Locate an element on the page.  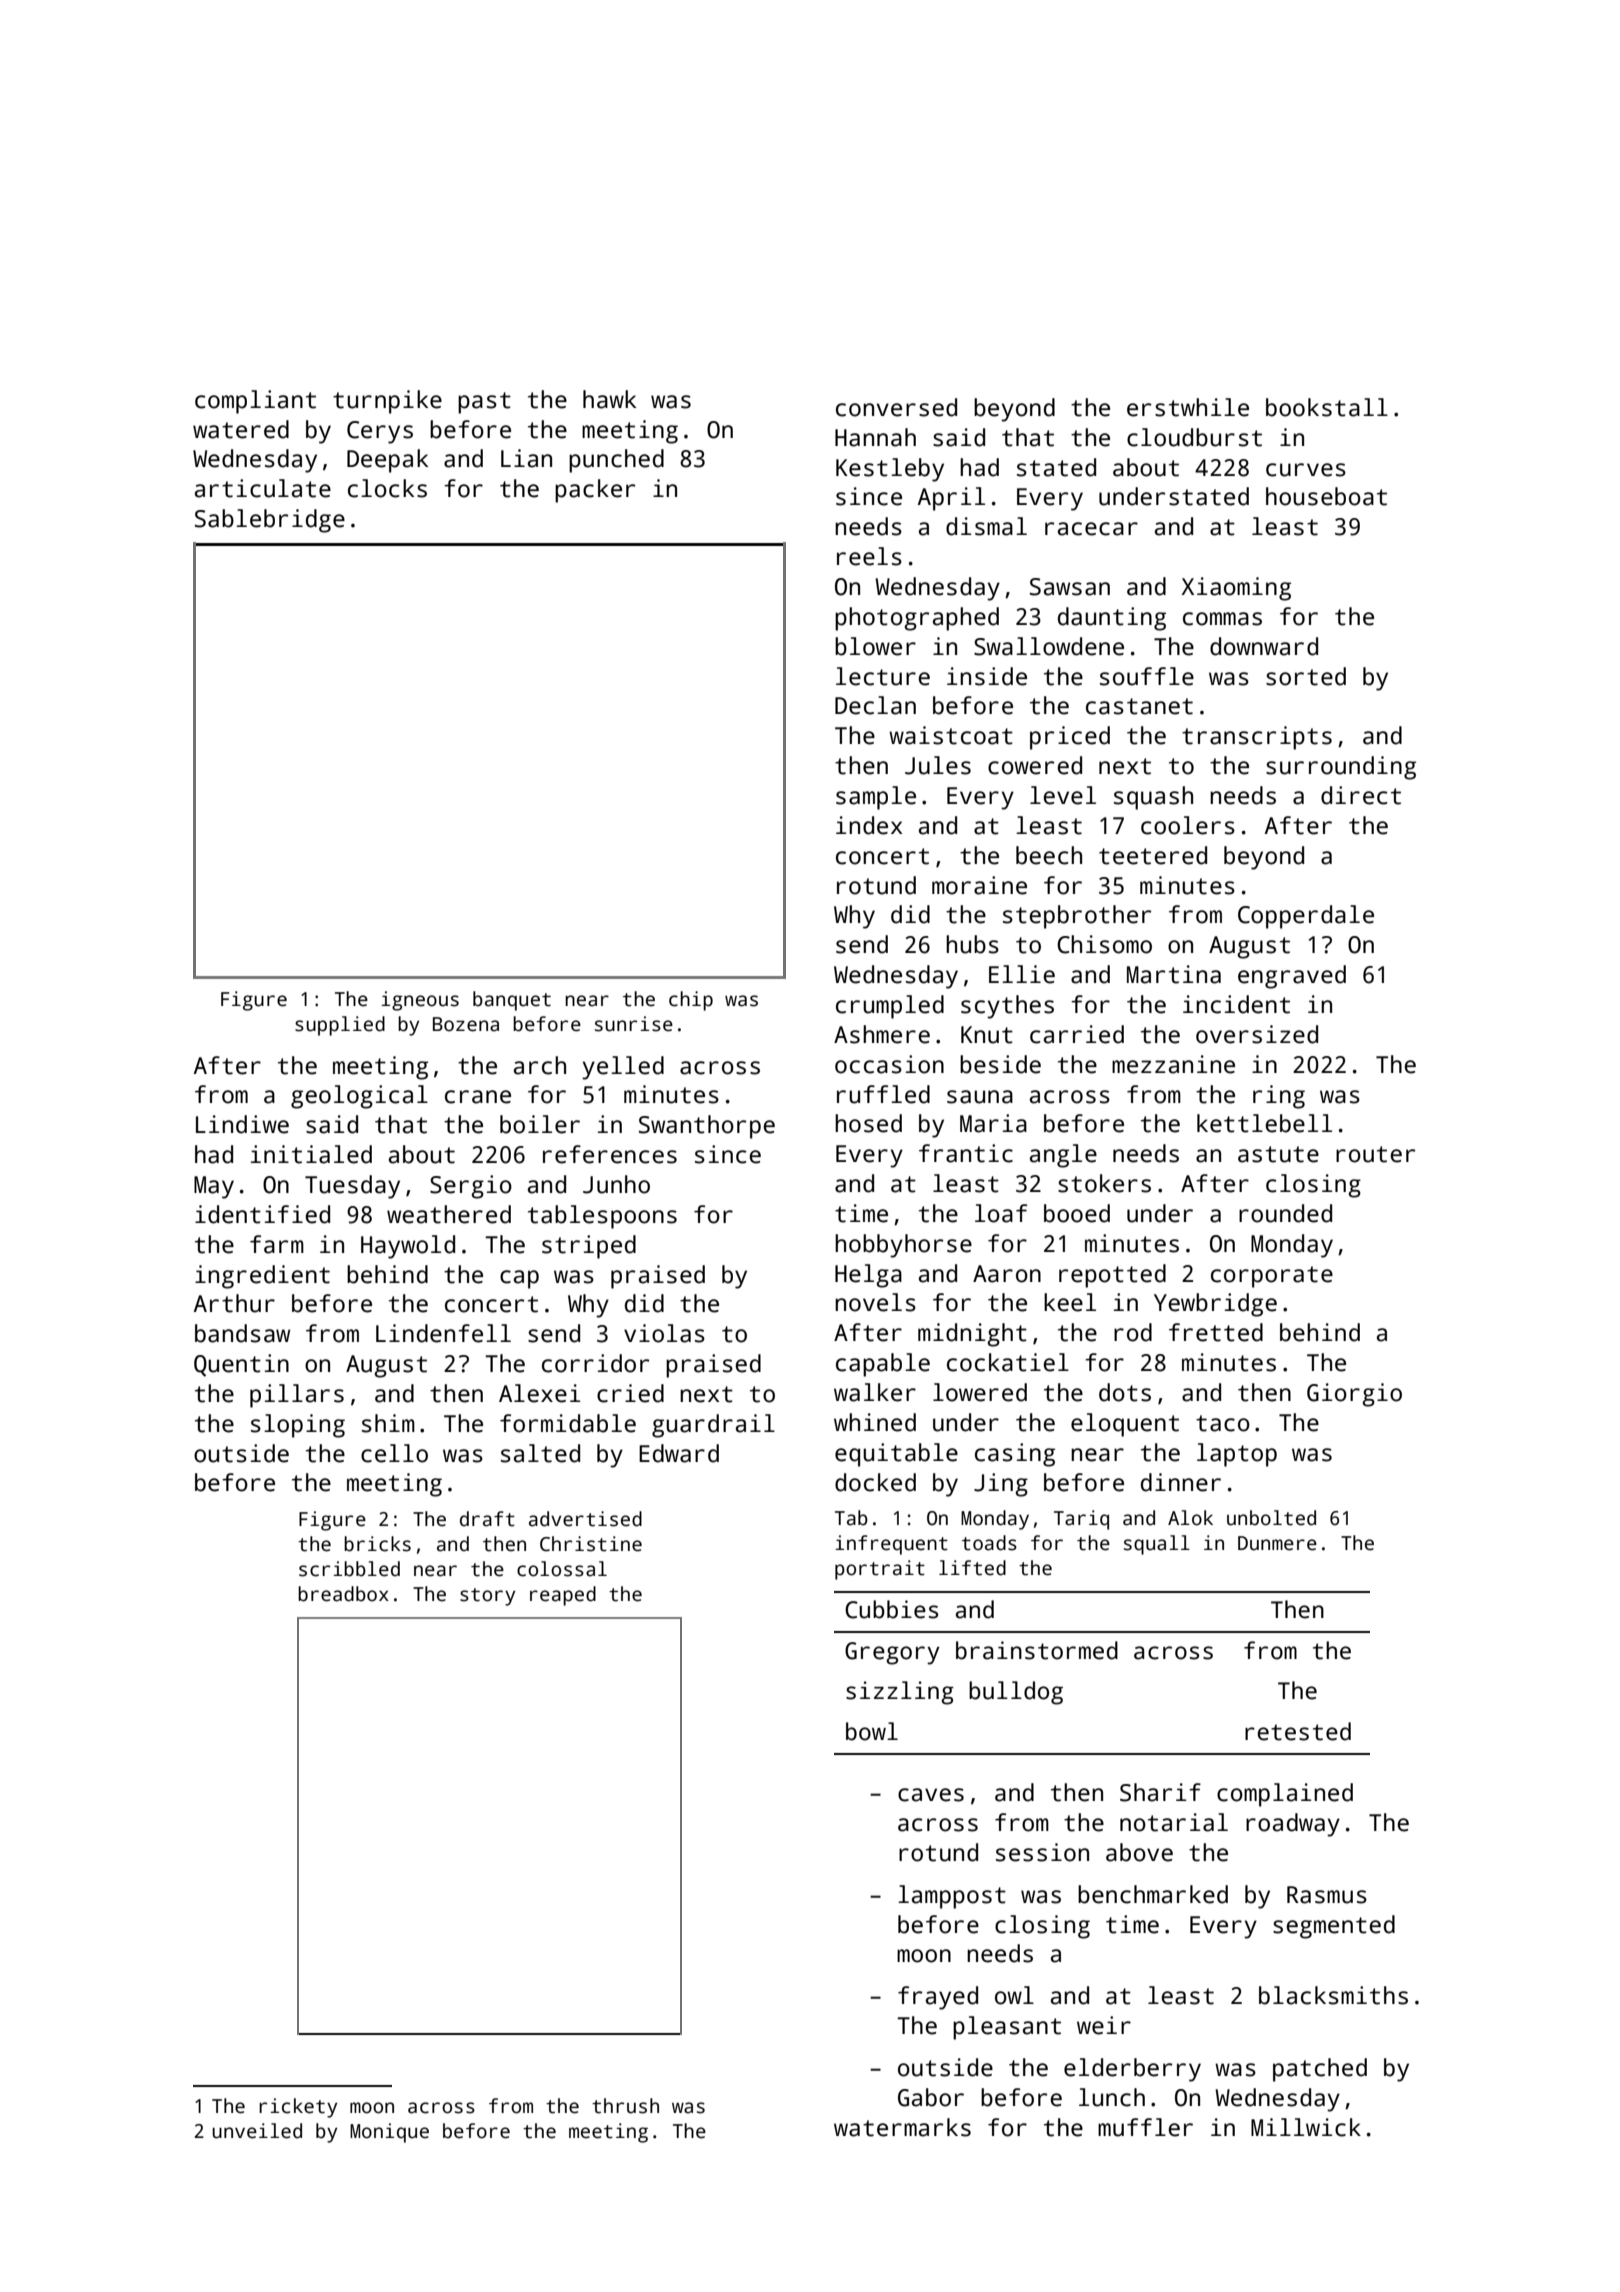
banquet is located at coordinates (512, 1001).
